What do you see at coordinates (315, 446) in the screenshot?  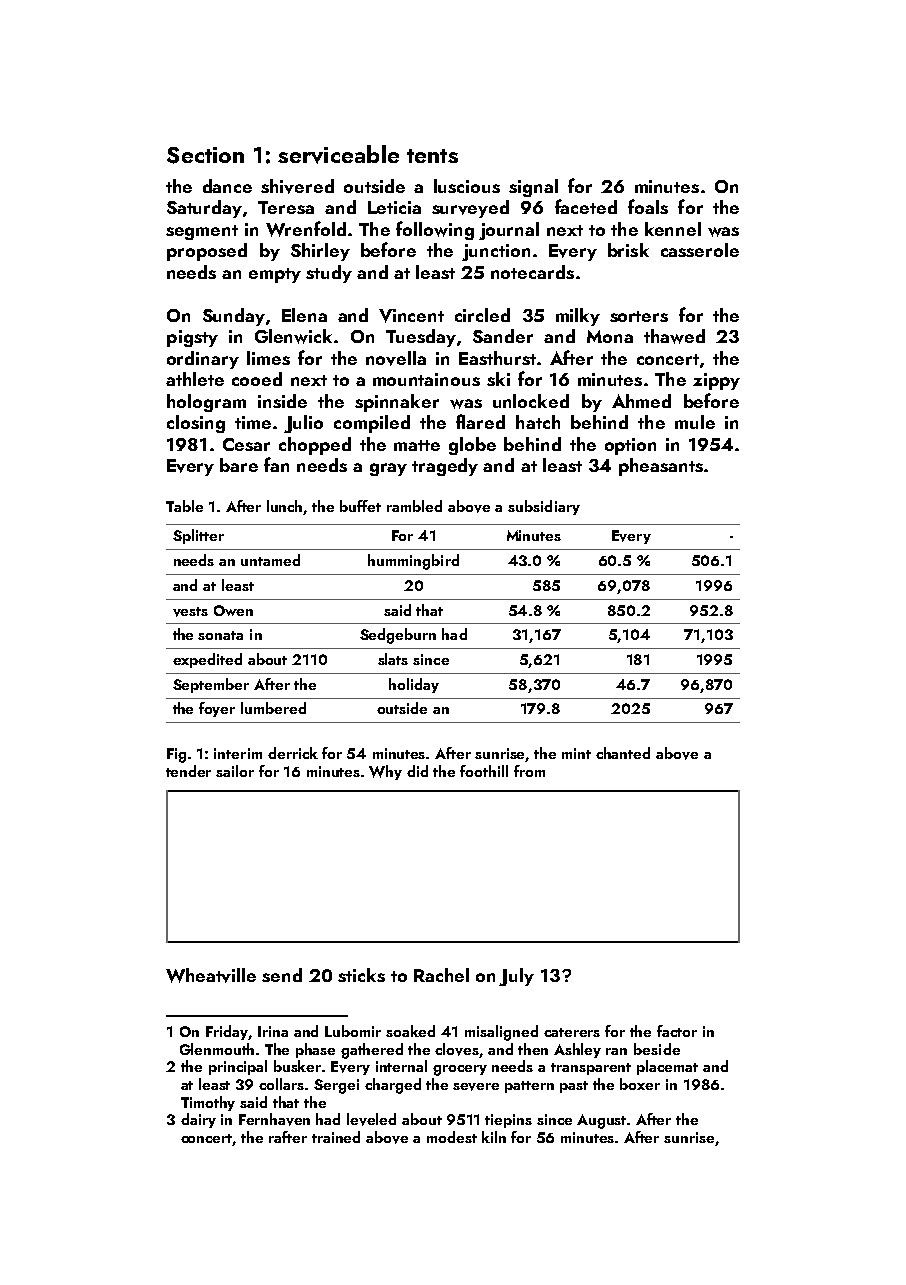 I see `chopped` at bounding box center [315, 446].
